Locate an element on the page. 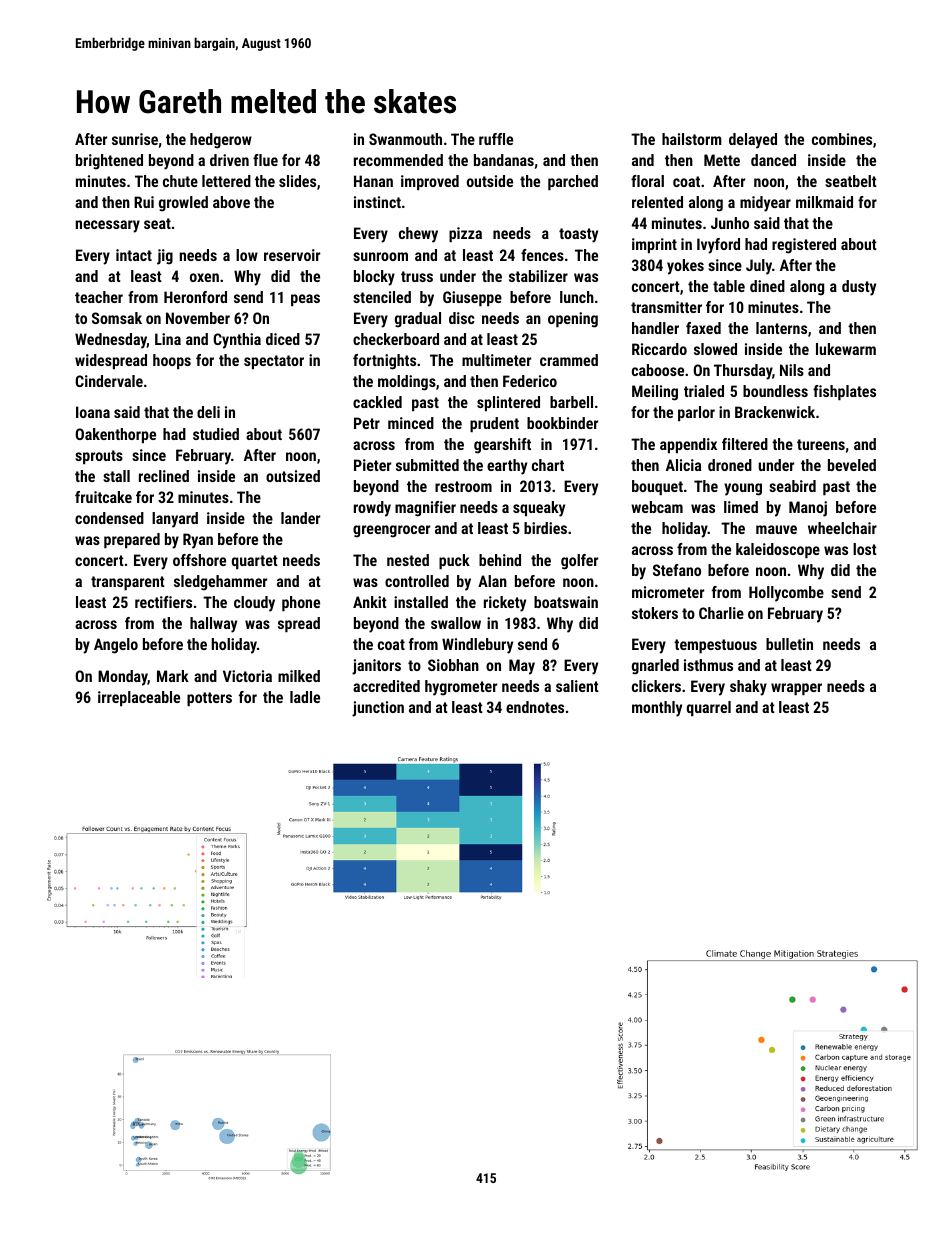  stabilizer is located at coordinates (538, 276).
